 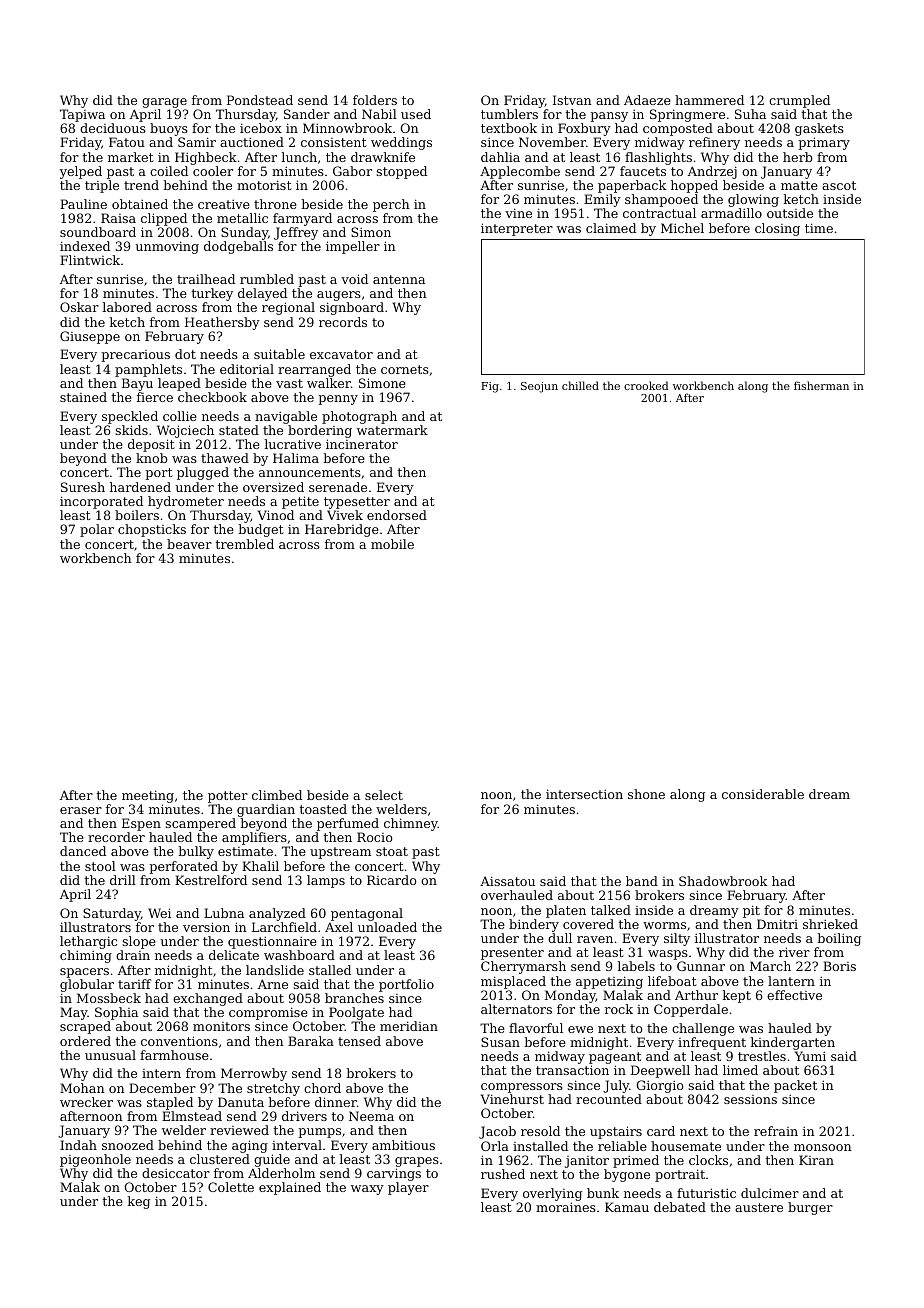 What do you see at coordinates (159, 913) in the screenshot?
I see `Wei` at bounding box center [159, 913].
